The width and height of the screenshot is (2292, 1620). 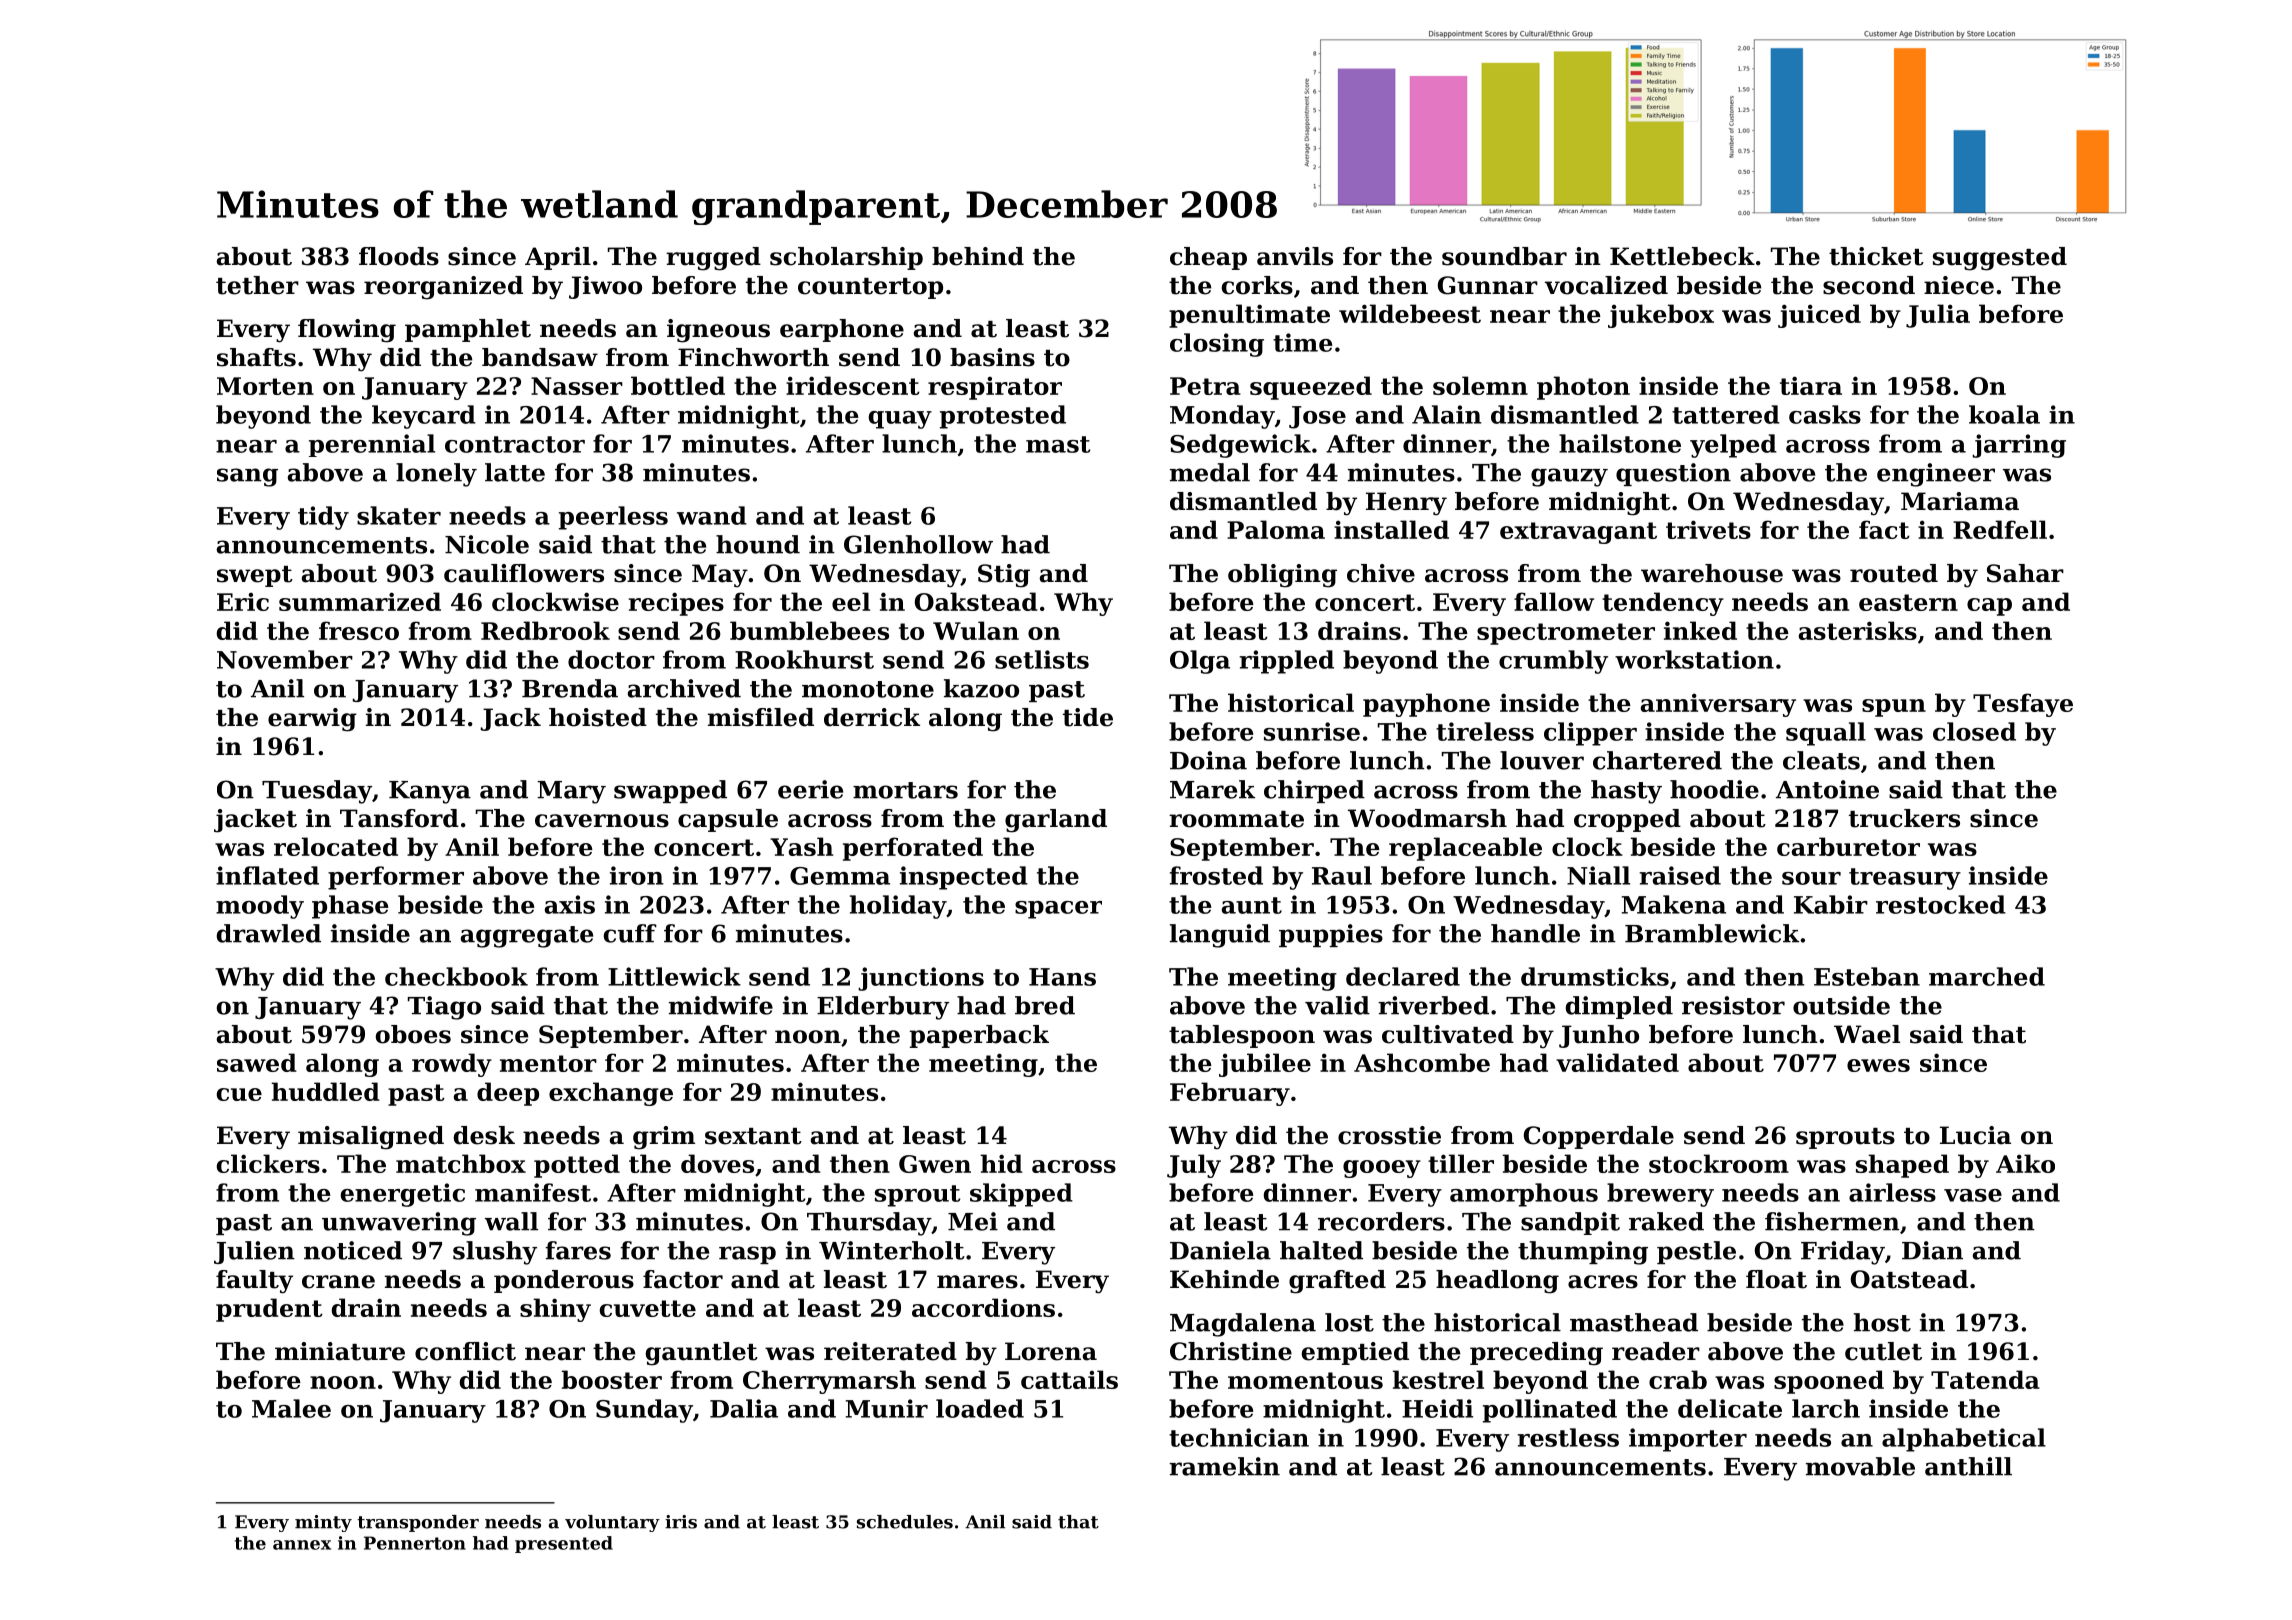 What do you see at coordinates (1406, 504) in the screenshot?
I see `Henry` at bounding box center [1406, 504].
